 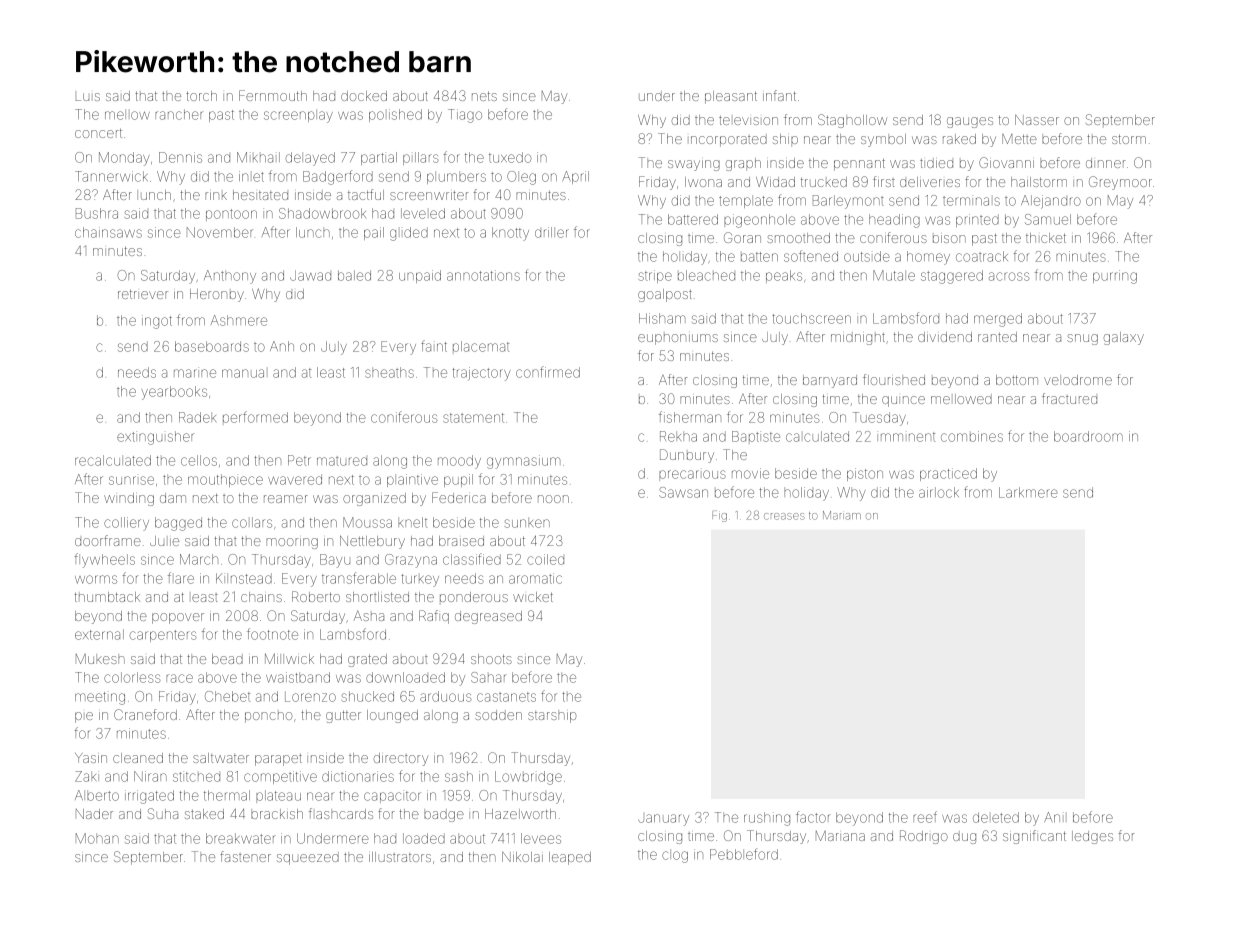 I want to click on Nasser, so click(x=1037, y=120).
